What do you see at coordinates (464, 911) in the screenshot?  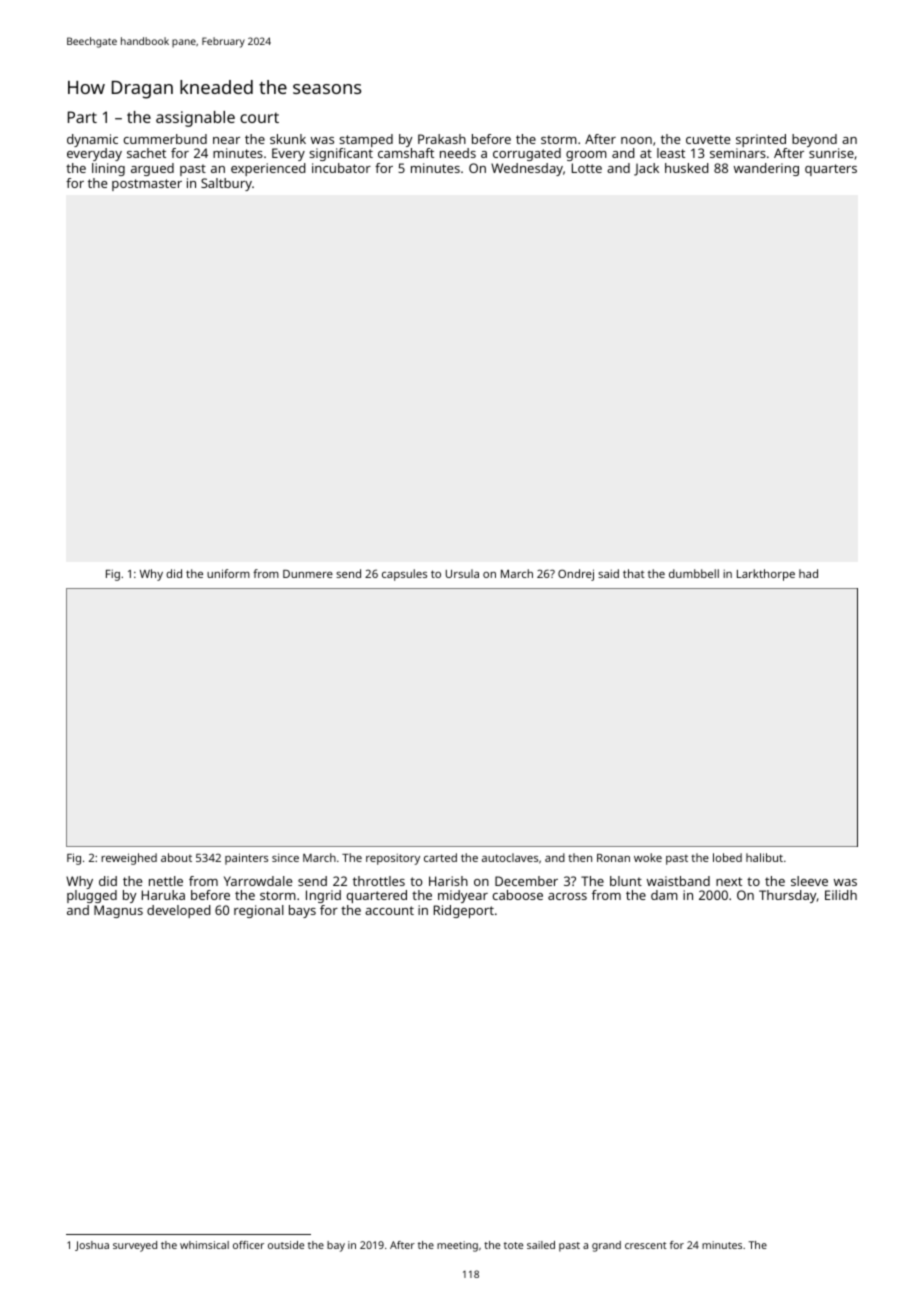 I see `Ridgeport` at bounding box center [464, 911].
